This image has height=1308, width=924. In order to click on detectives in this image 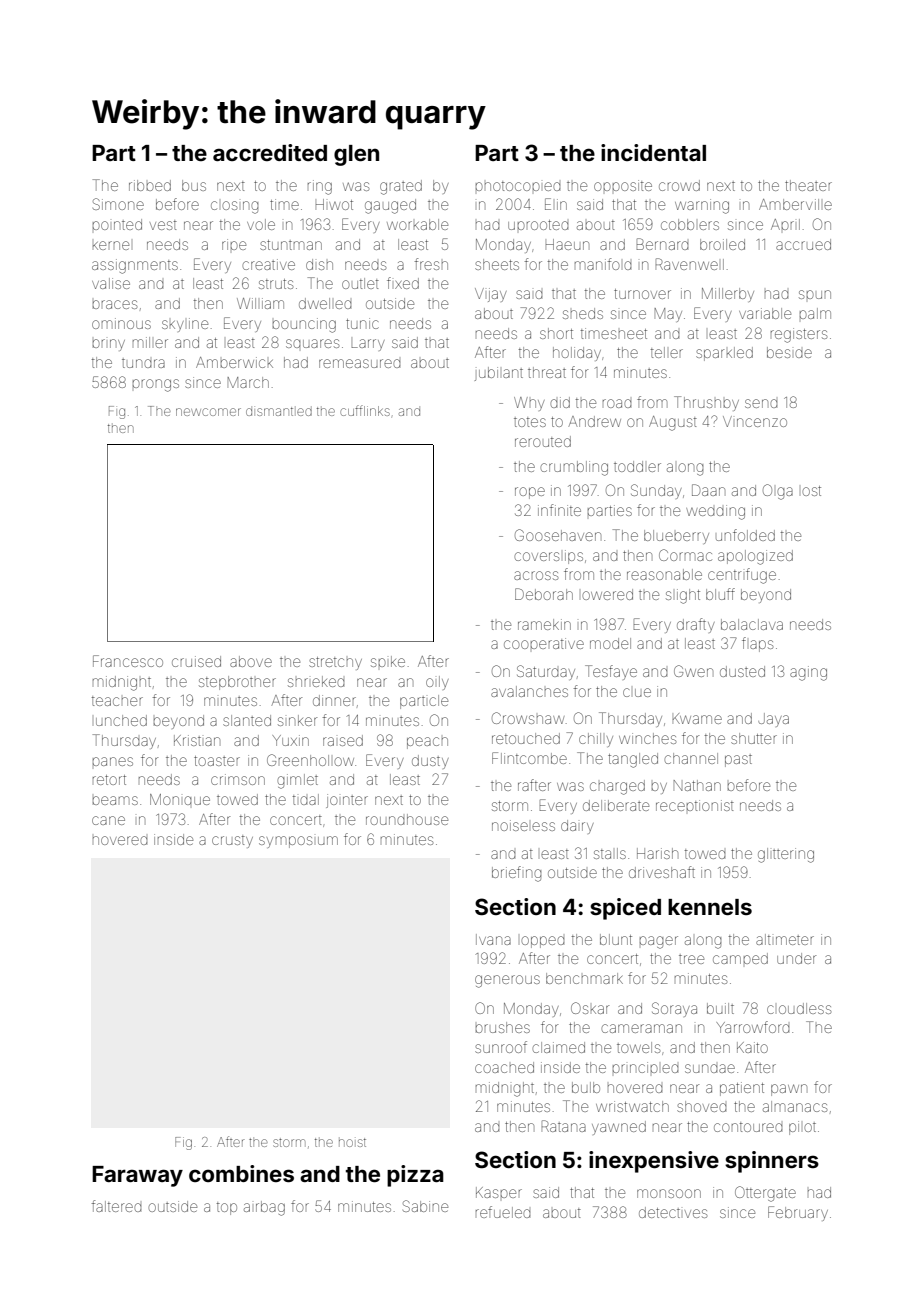, I will do `click(673, 1212)`.
